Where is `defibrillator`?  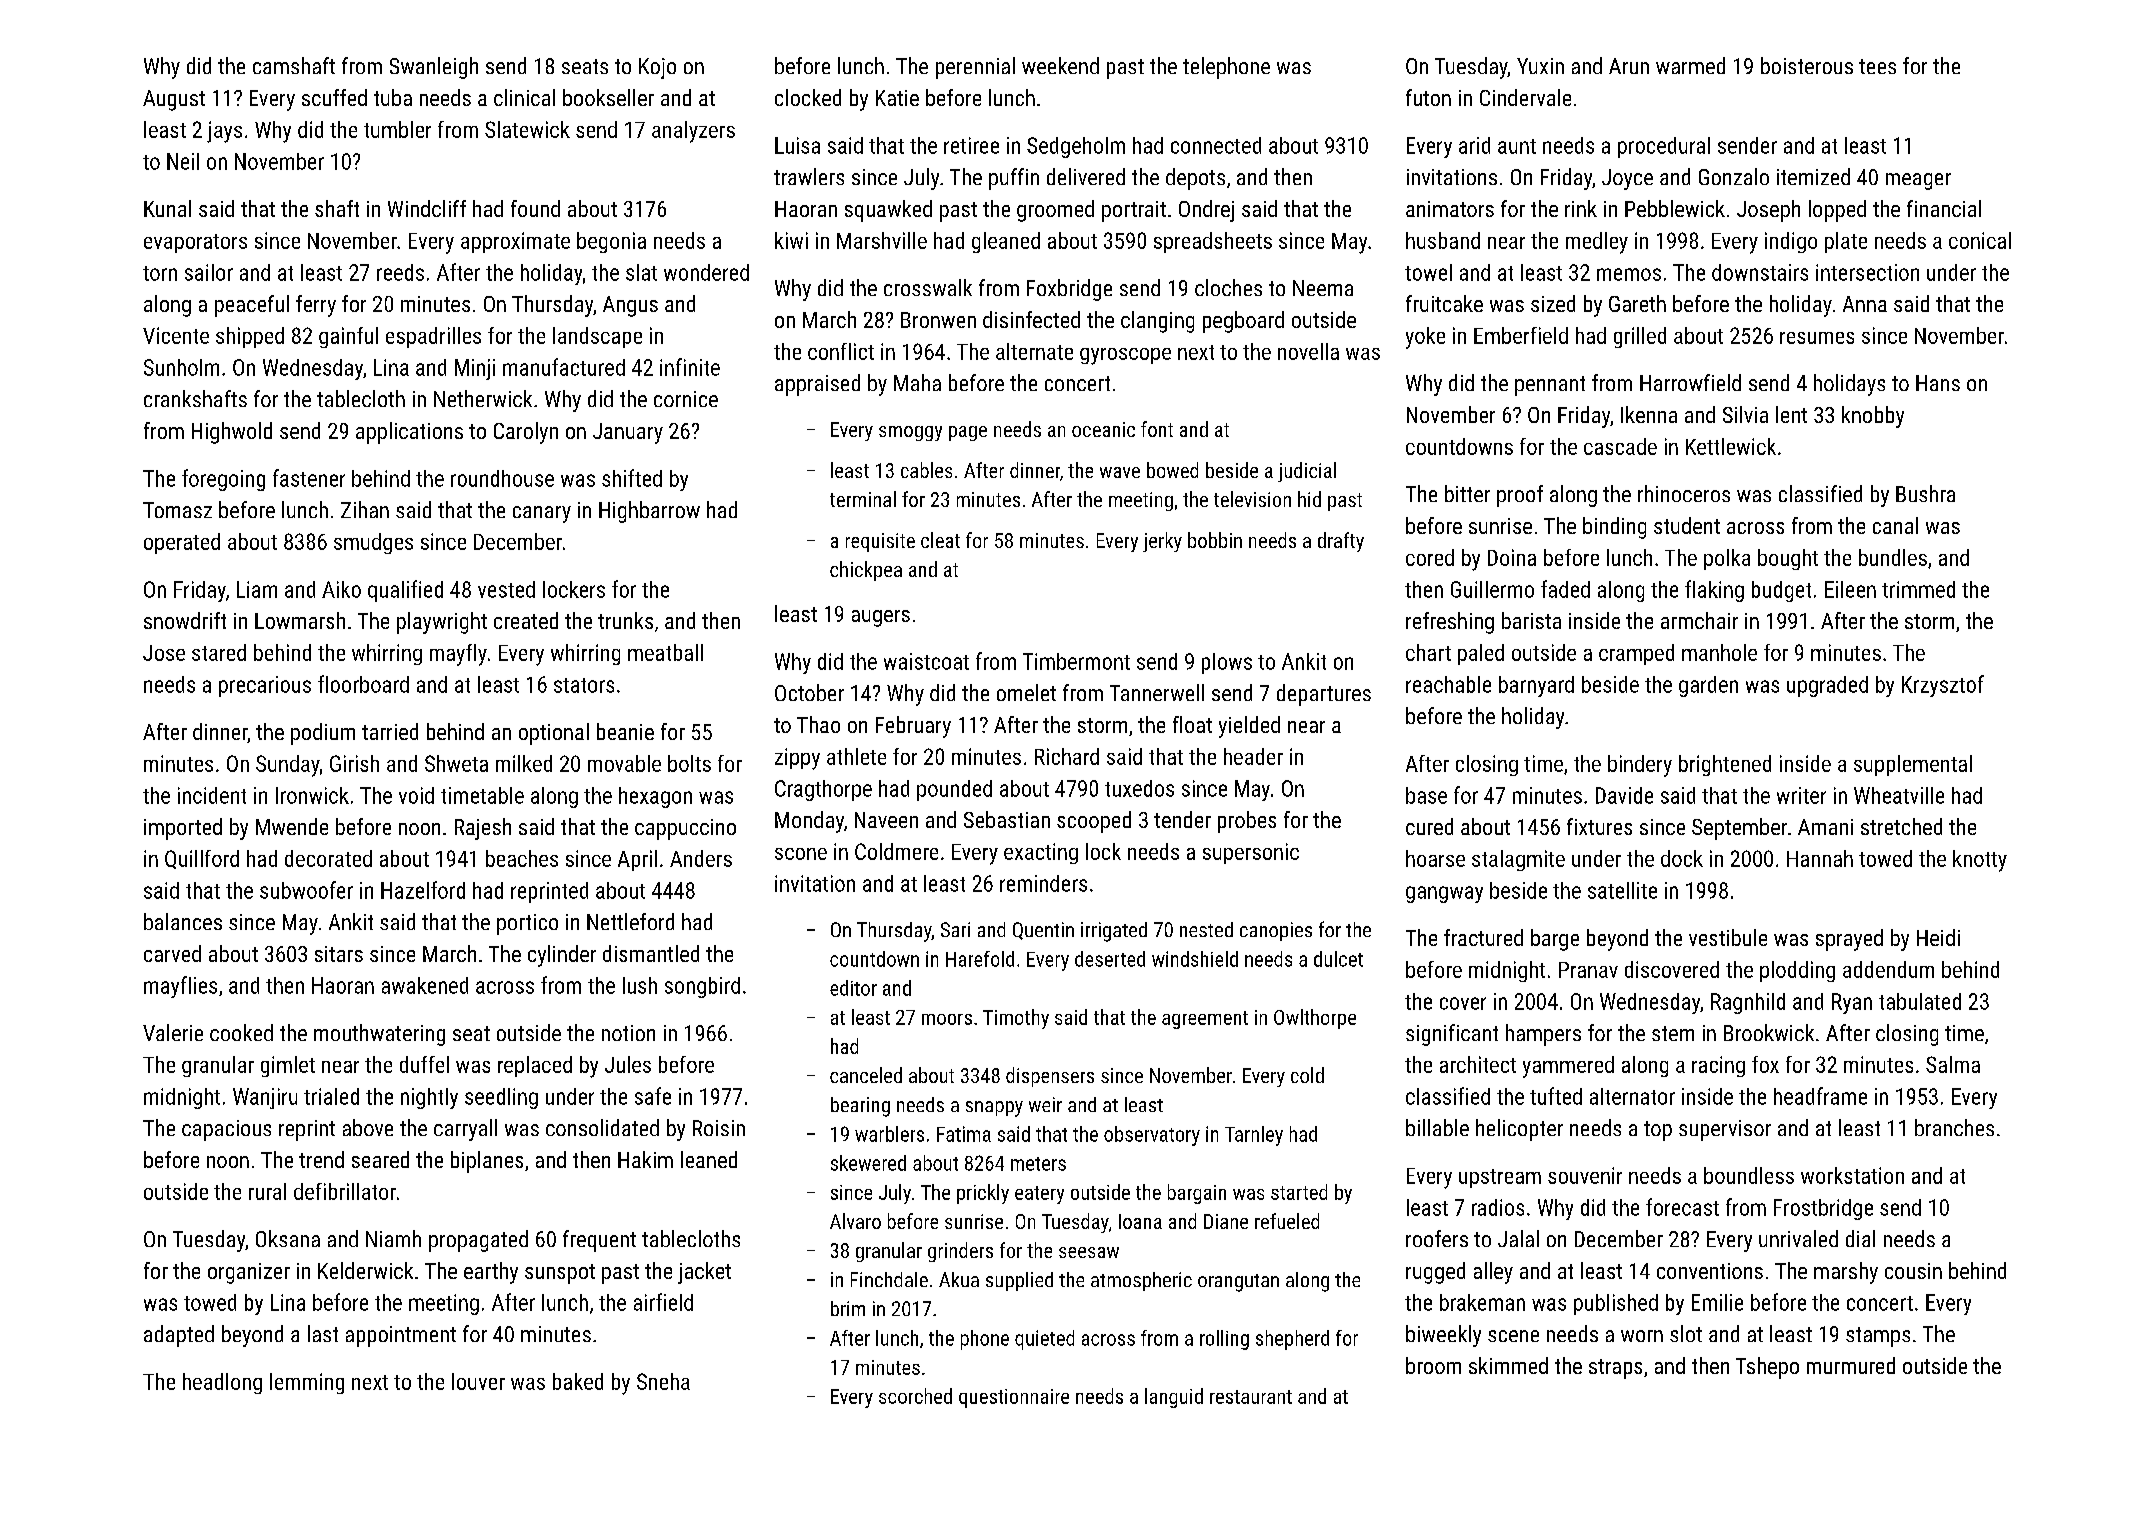 defibrillator is located at coordinates (345, 1191).
